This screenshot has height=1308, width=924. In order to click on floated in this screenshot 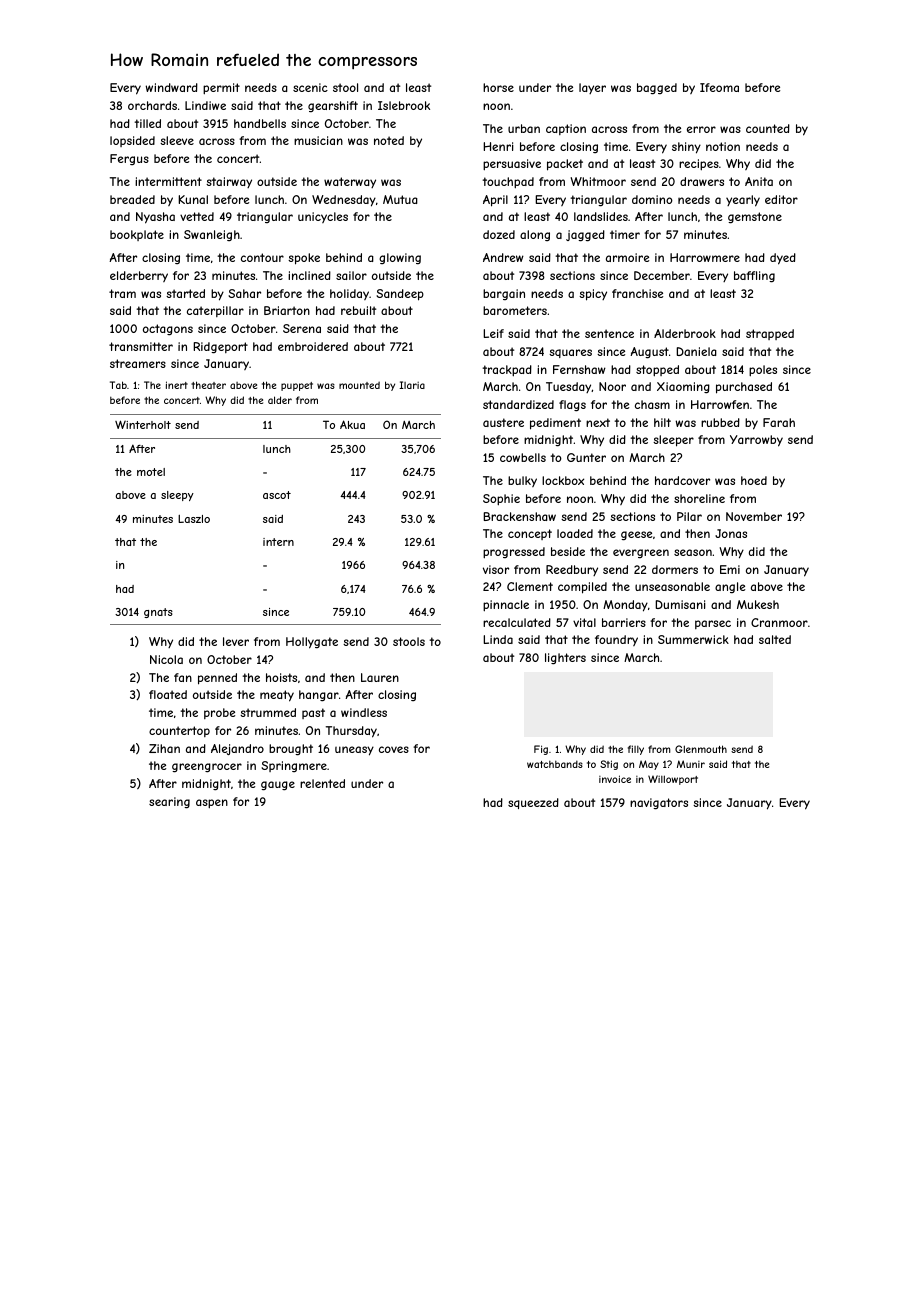, I will do `click(168, 694)`.
